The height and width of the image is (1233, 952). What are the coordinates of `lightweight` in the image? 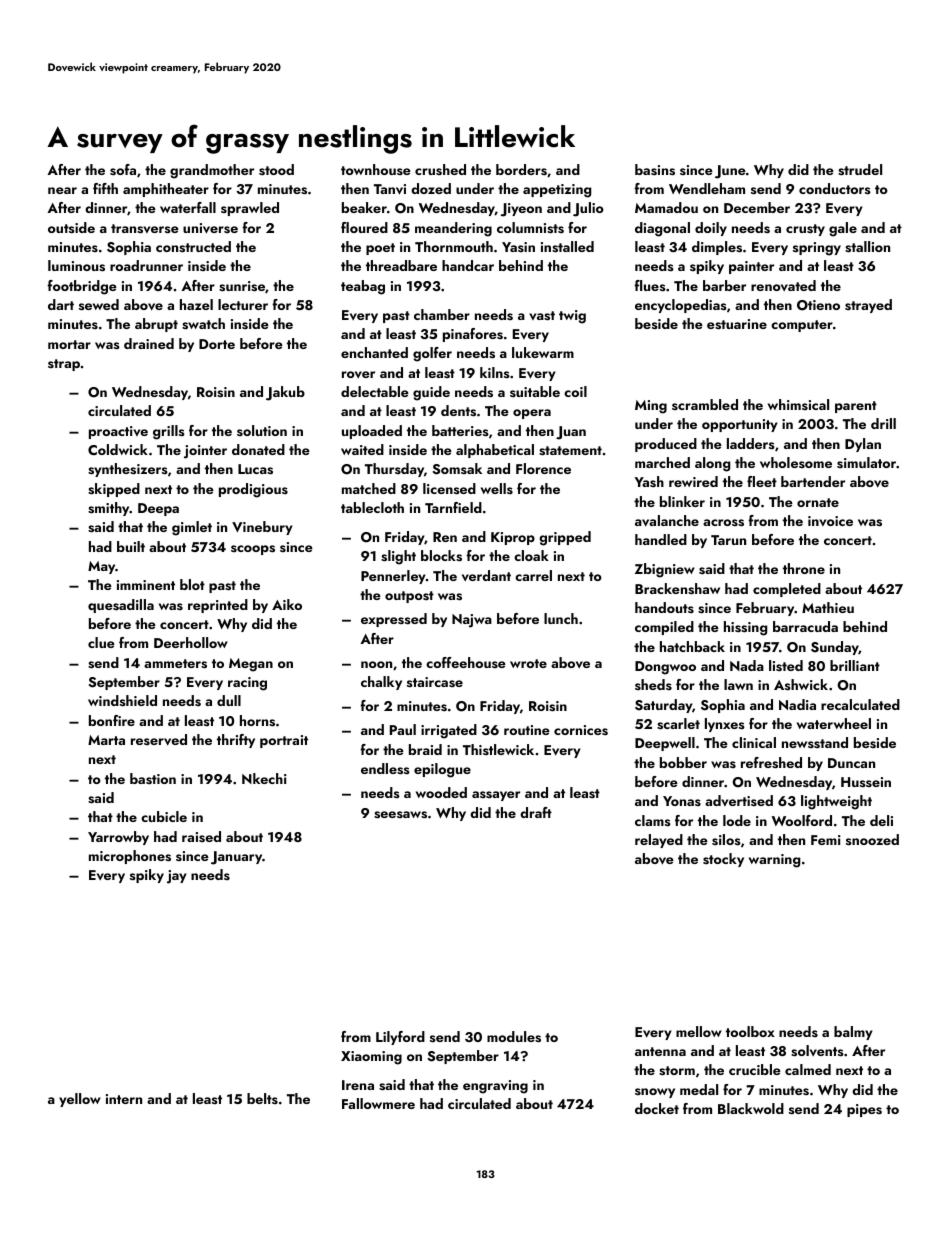 It's located at (836, 802).
